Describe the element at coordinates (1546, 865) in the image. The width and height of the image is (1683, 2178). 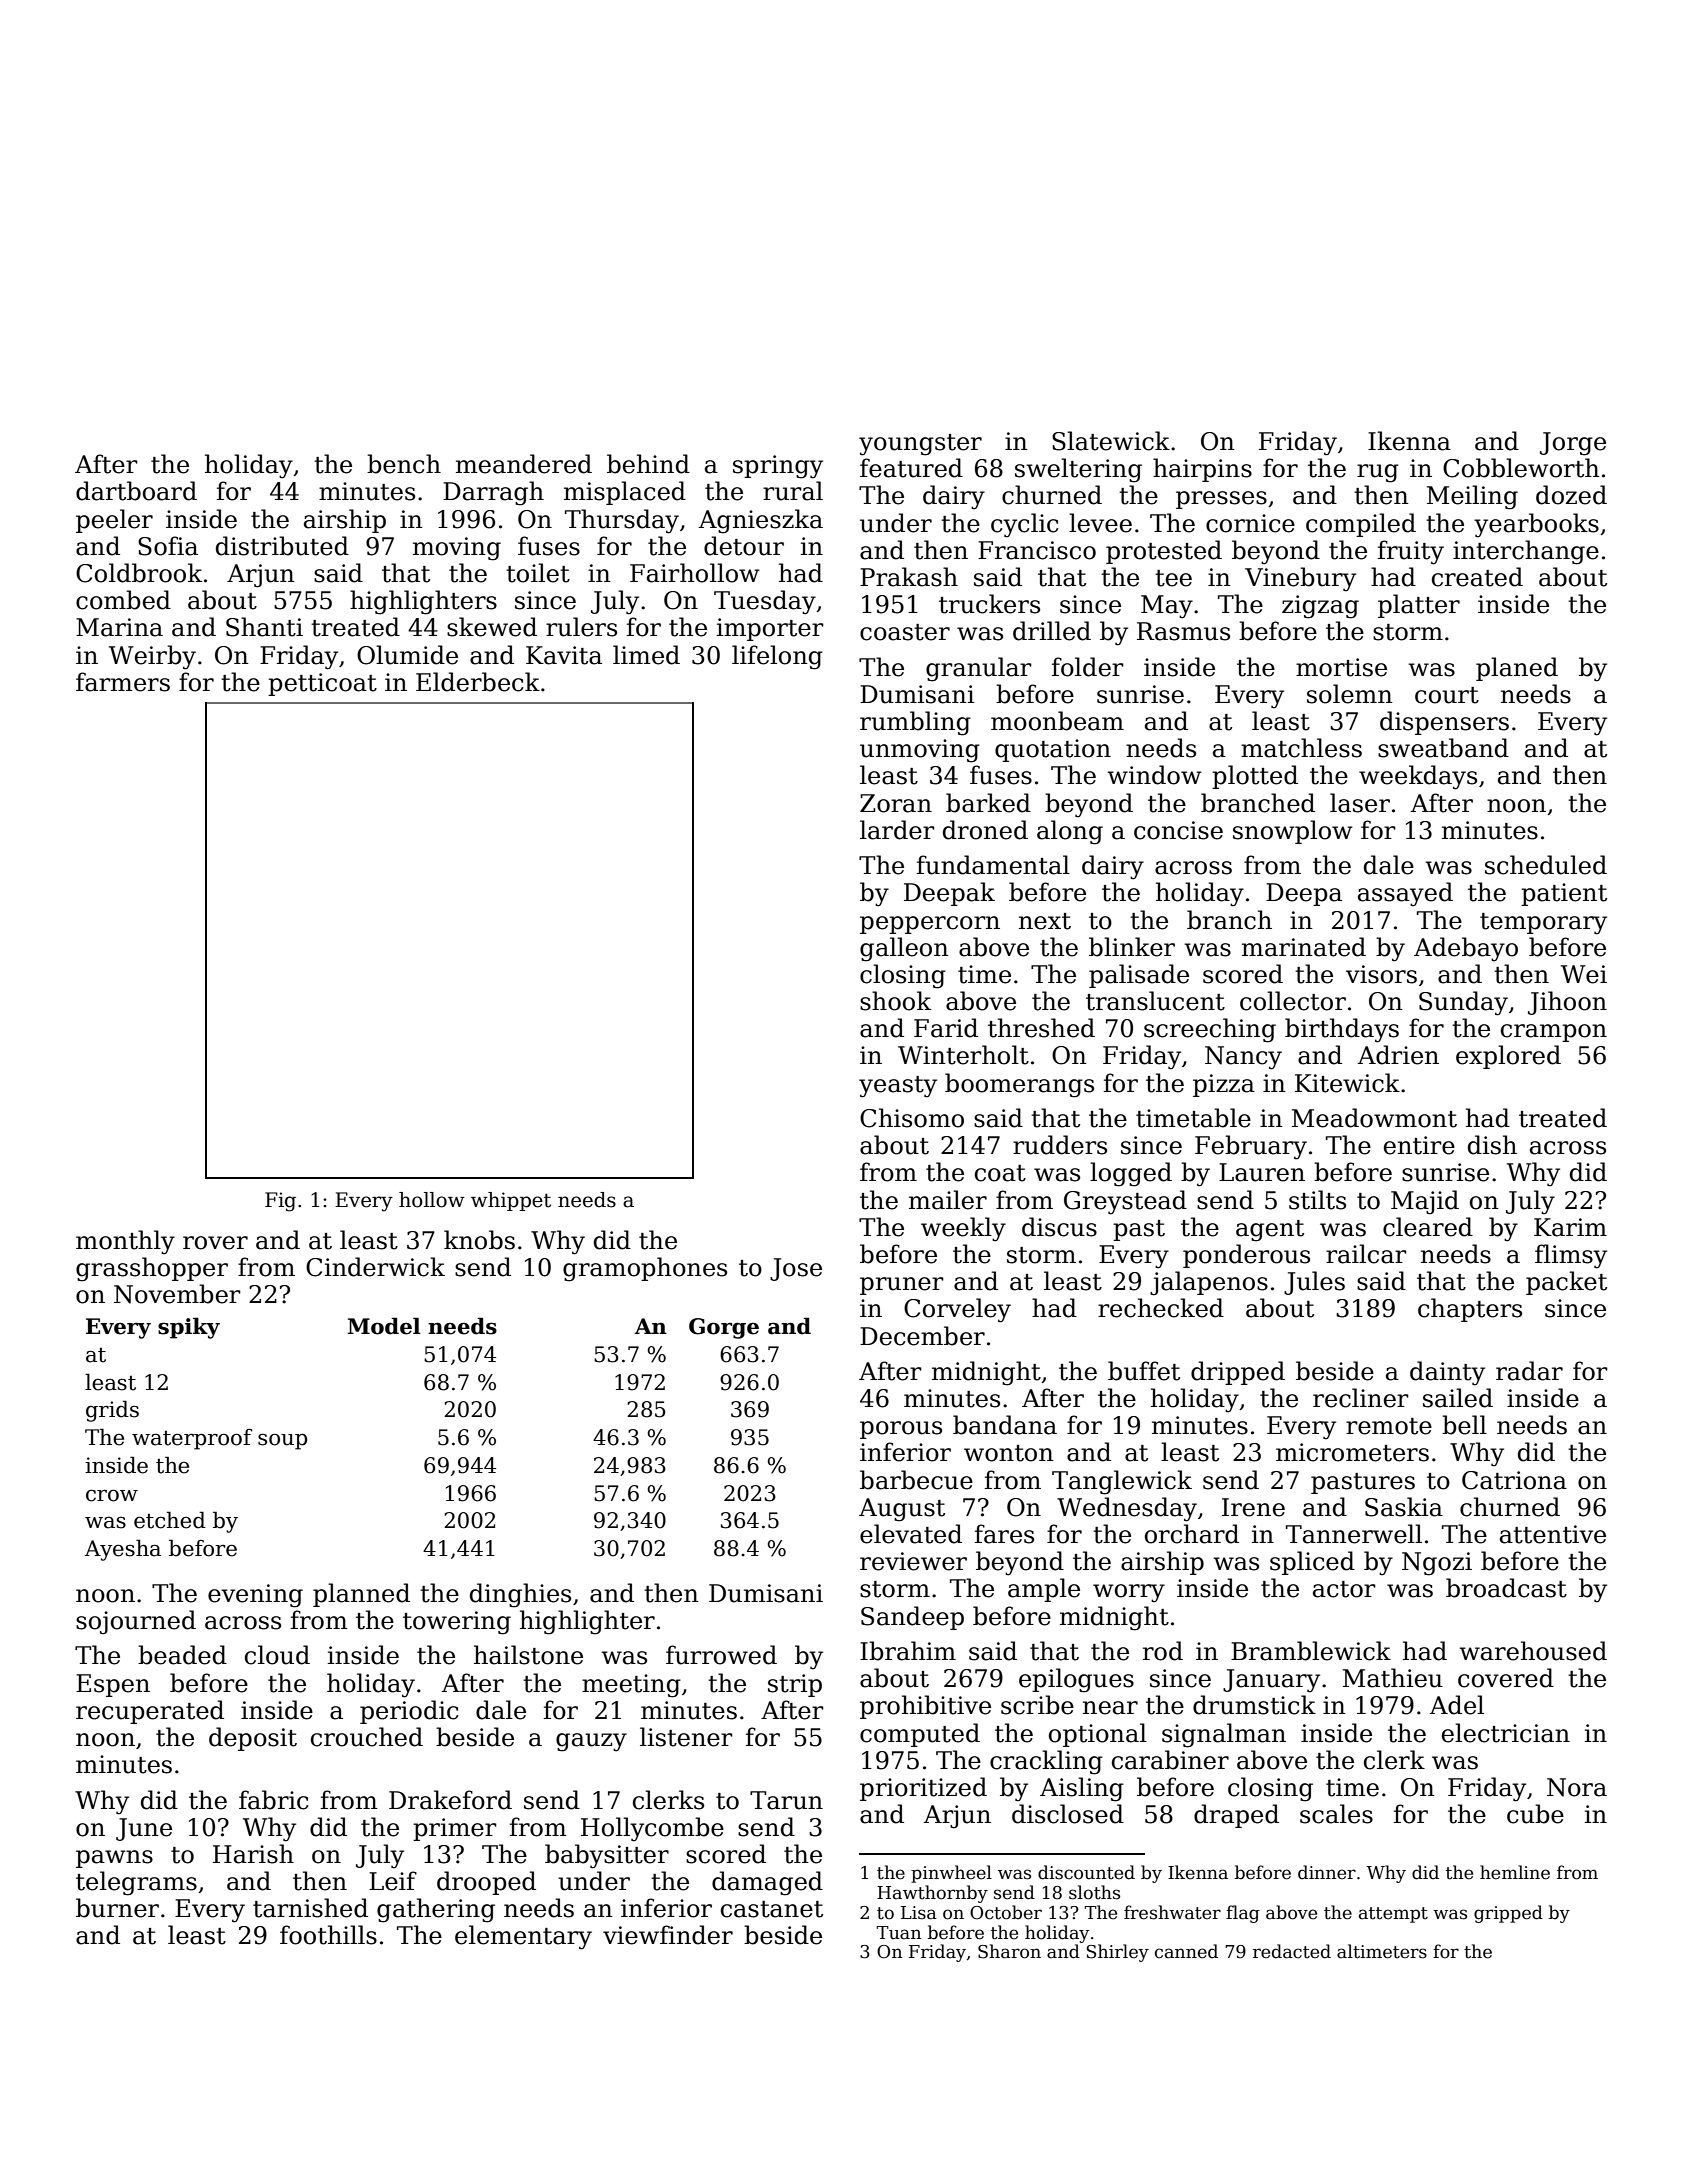
I see `scheduled` at that location.
